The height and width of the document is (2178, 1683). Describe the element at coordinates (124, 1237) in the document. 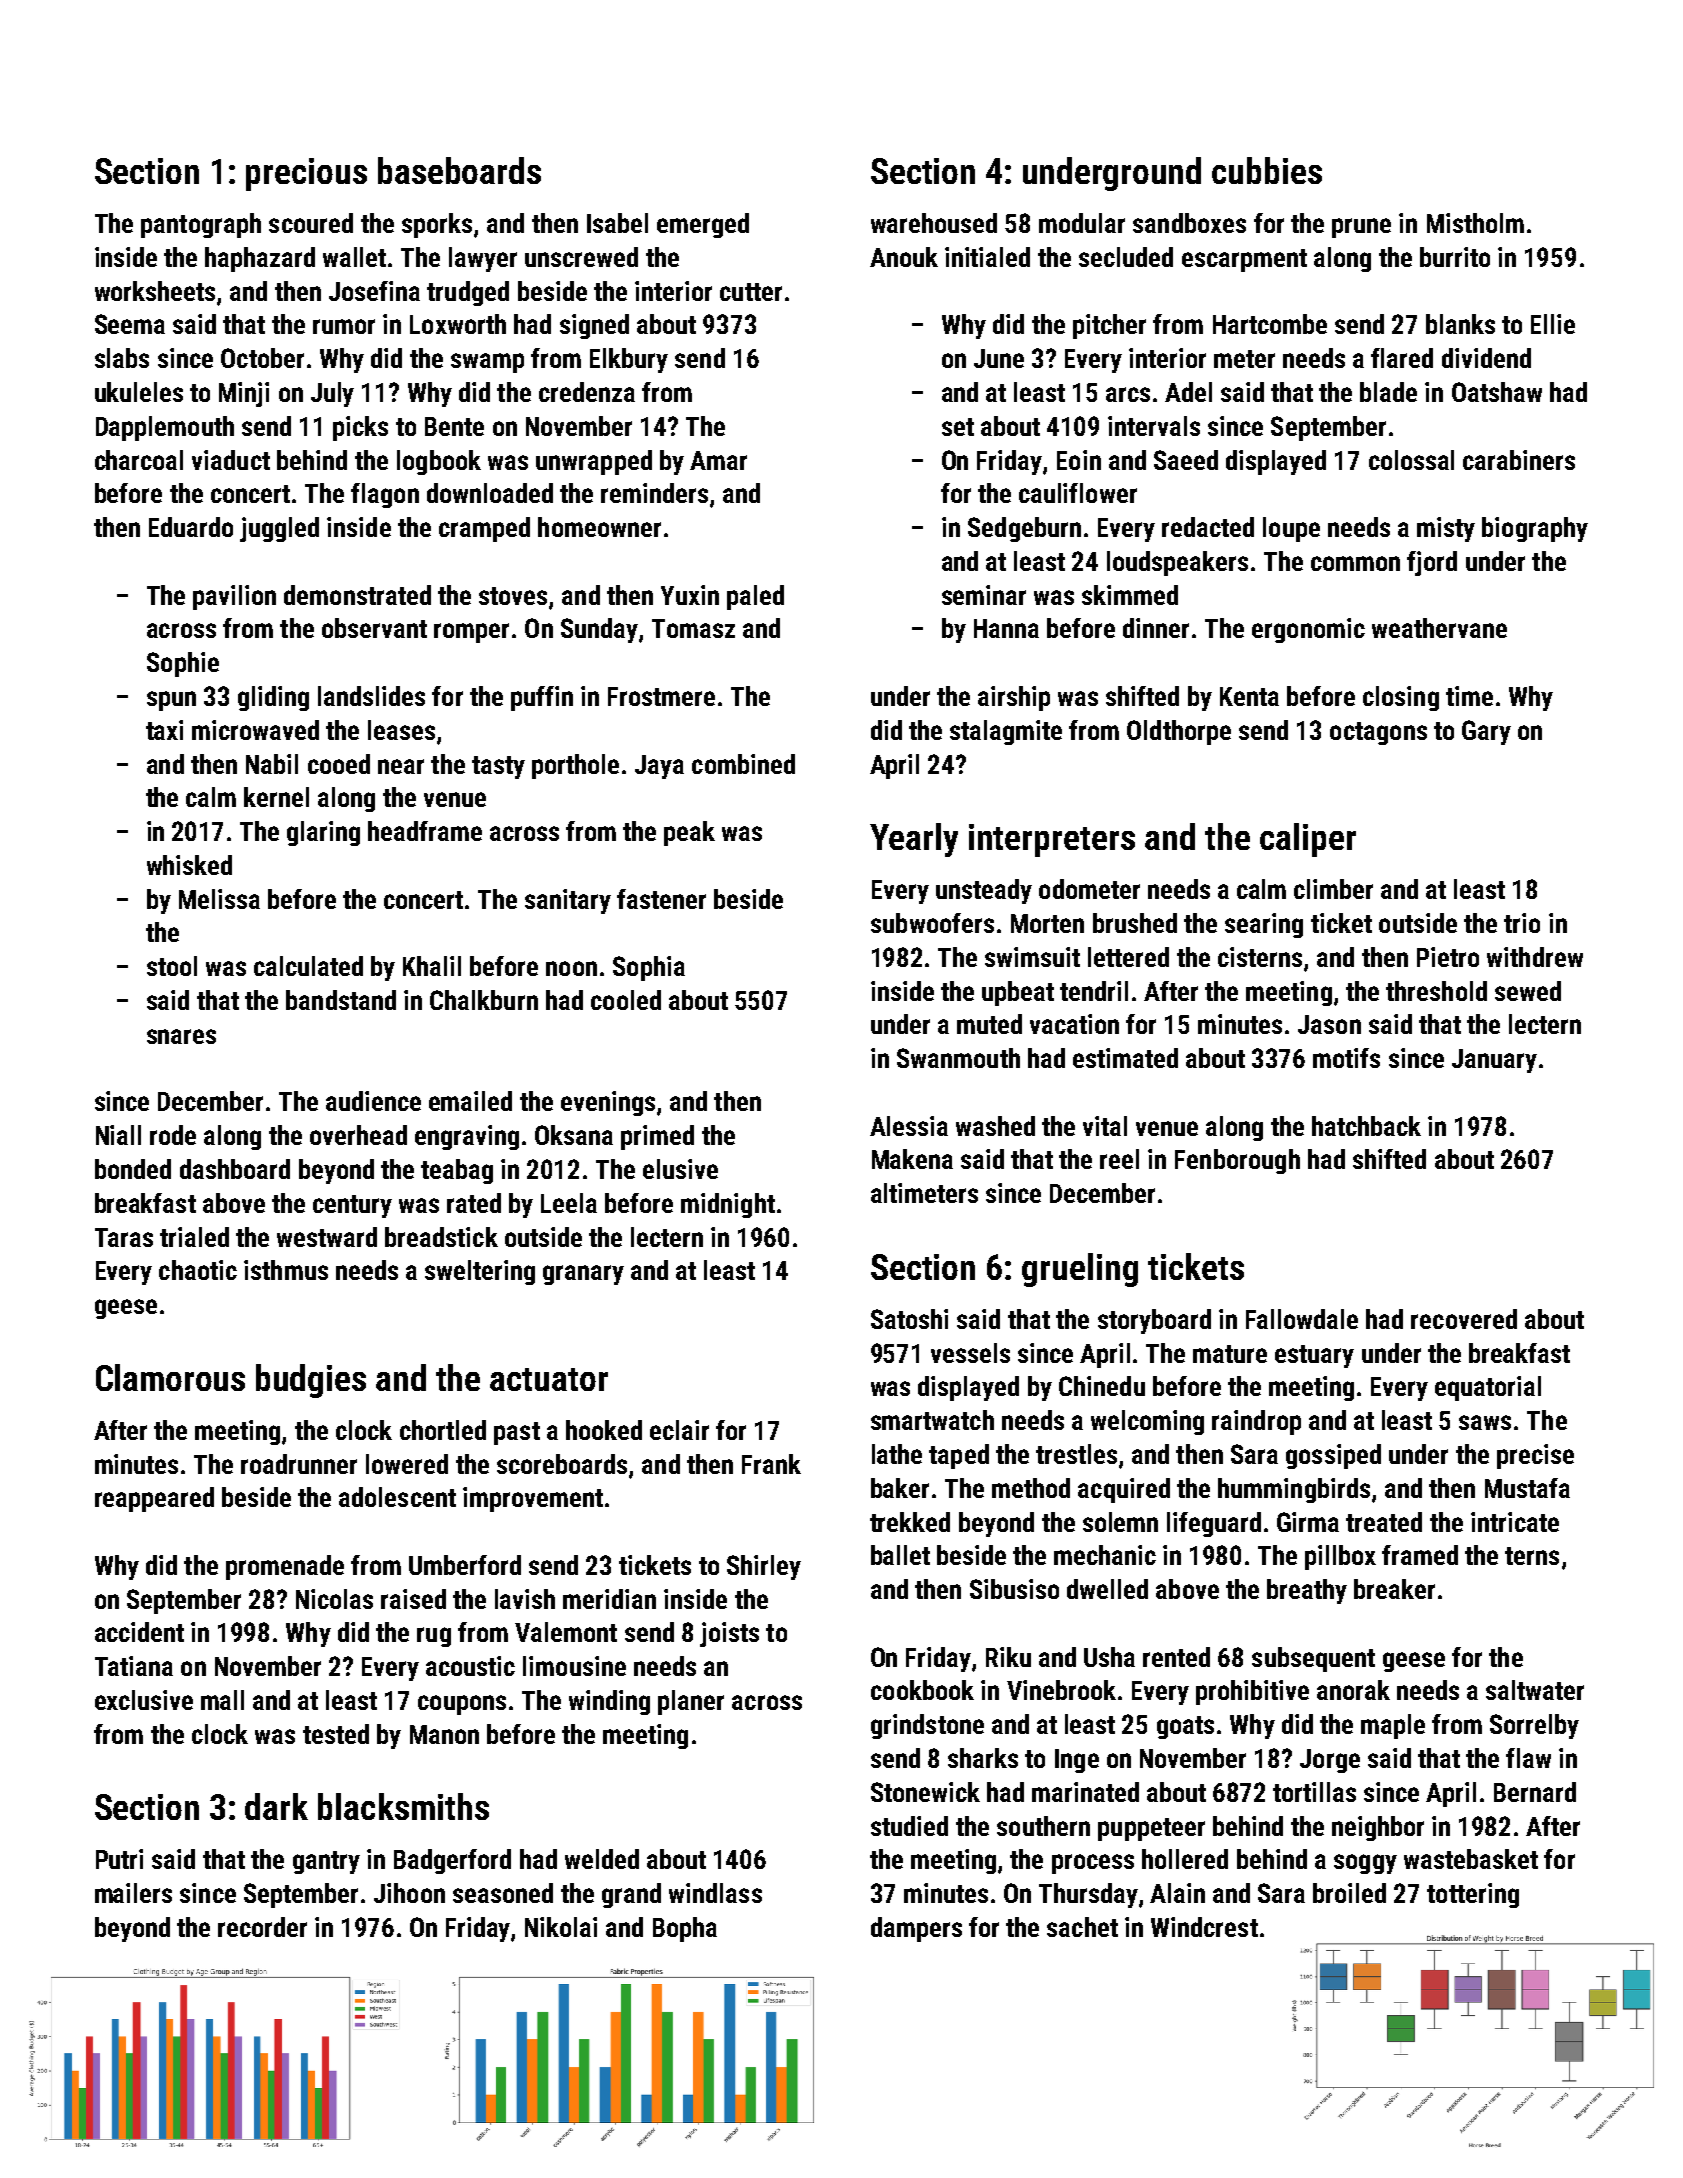

I see `Taras` at that location.
